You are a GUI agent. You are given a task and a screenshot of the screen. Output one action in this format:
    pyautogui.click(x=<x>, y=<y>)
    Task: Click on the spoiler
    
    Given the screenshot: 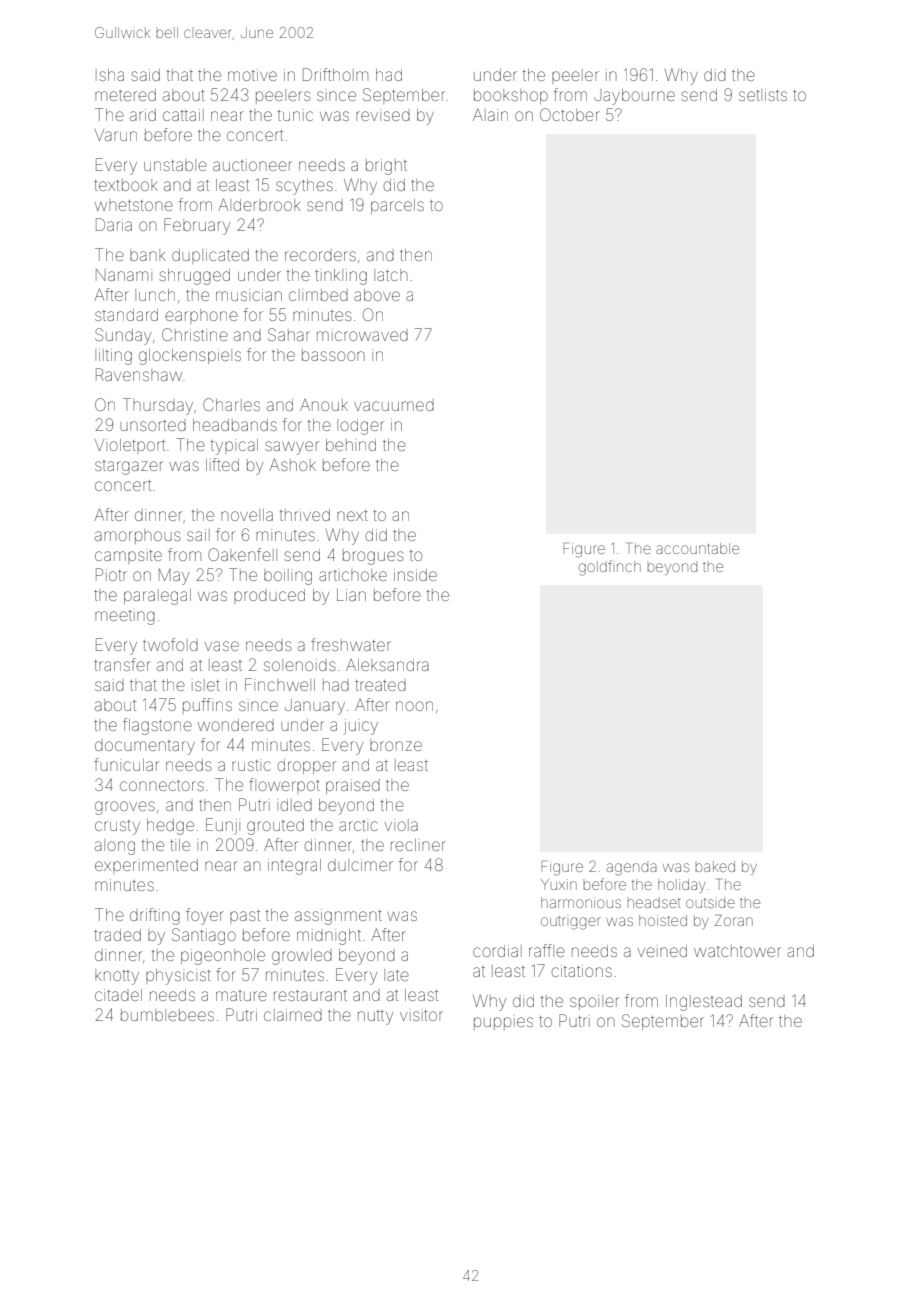 What is the action you would take?
    pyautogui.click(x=594, y=1002)
